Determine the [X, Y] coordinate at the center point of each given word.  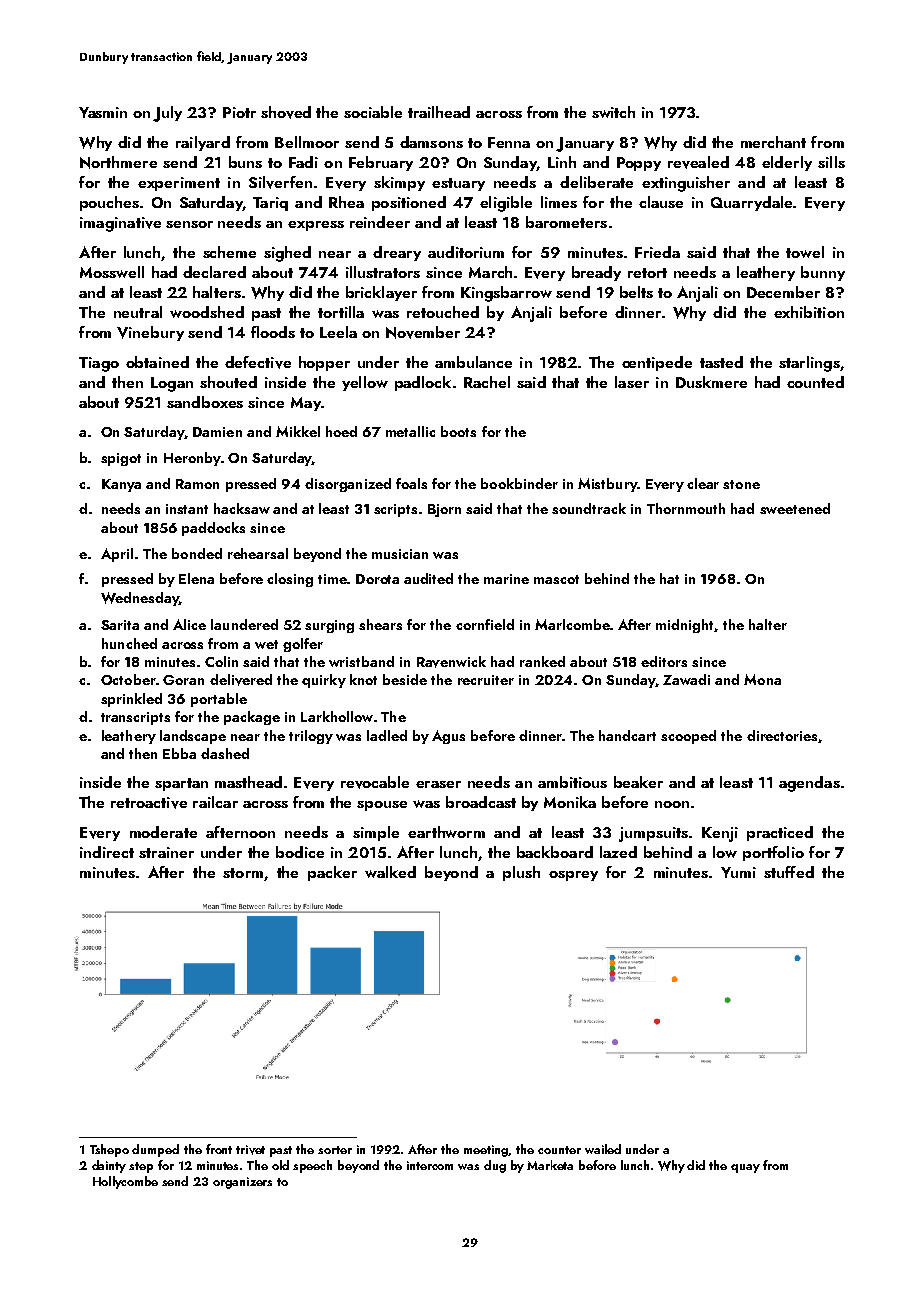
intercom [430, 1165]
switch [613, 112]
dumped [155, 1150]
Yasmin [103, 112]
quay [745, 1168]
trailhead [439, 112]
